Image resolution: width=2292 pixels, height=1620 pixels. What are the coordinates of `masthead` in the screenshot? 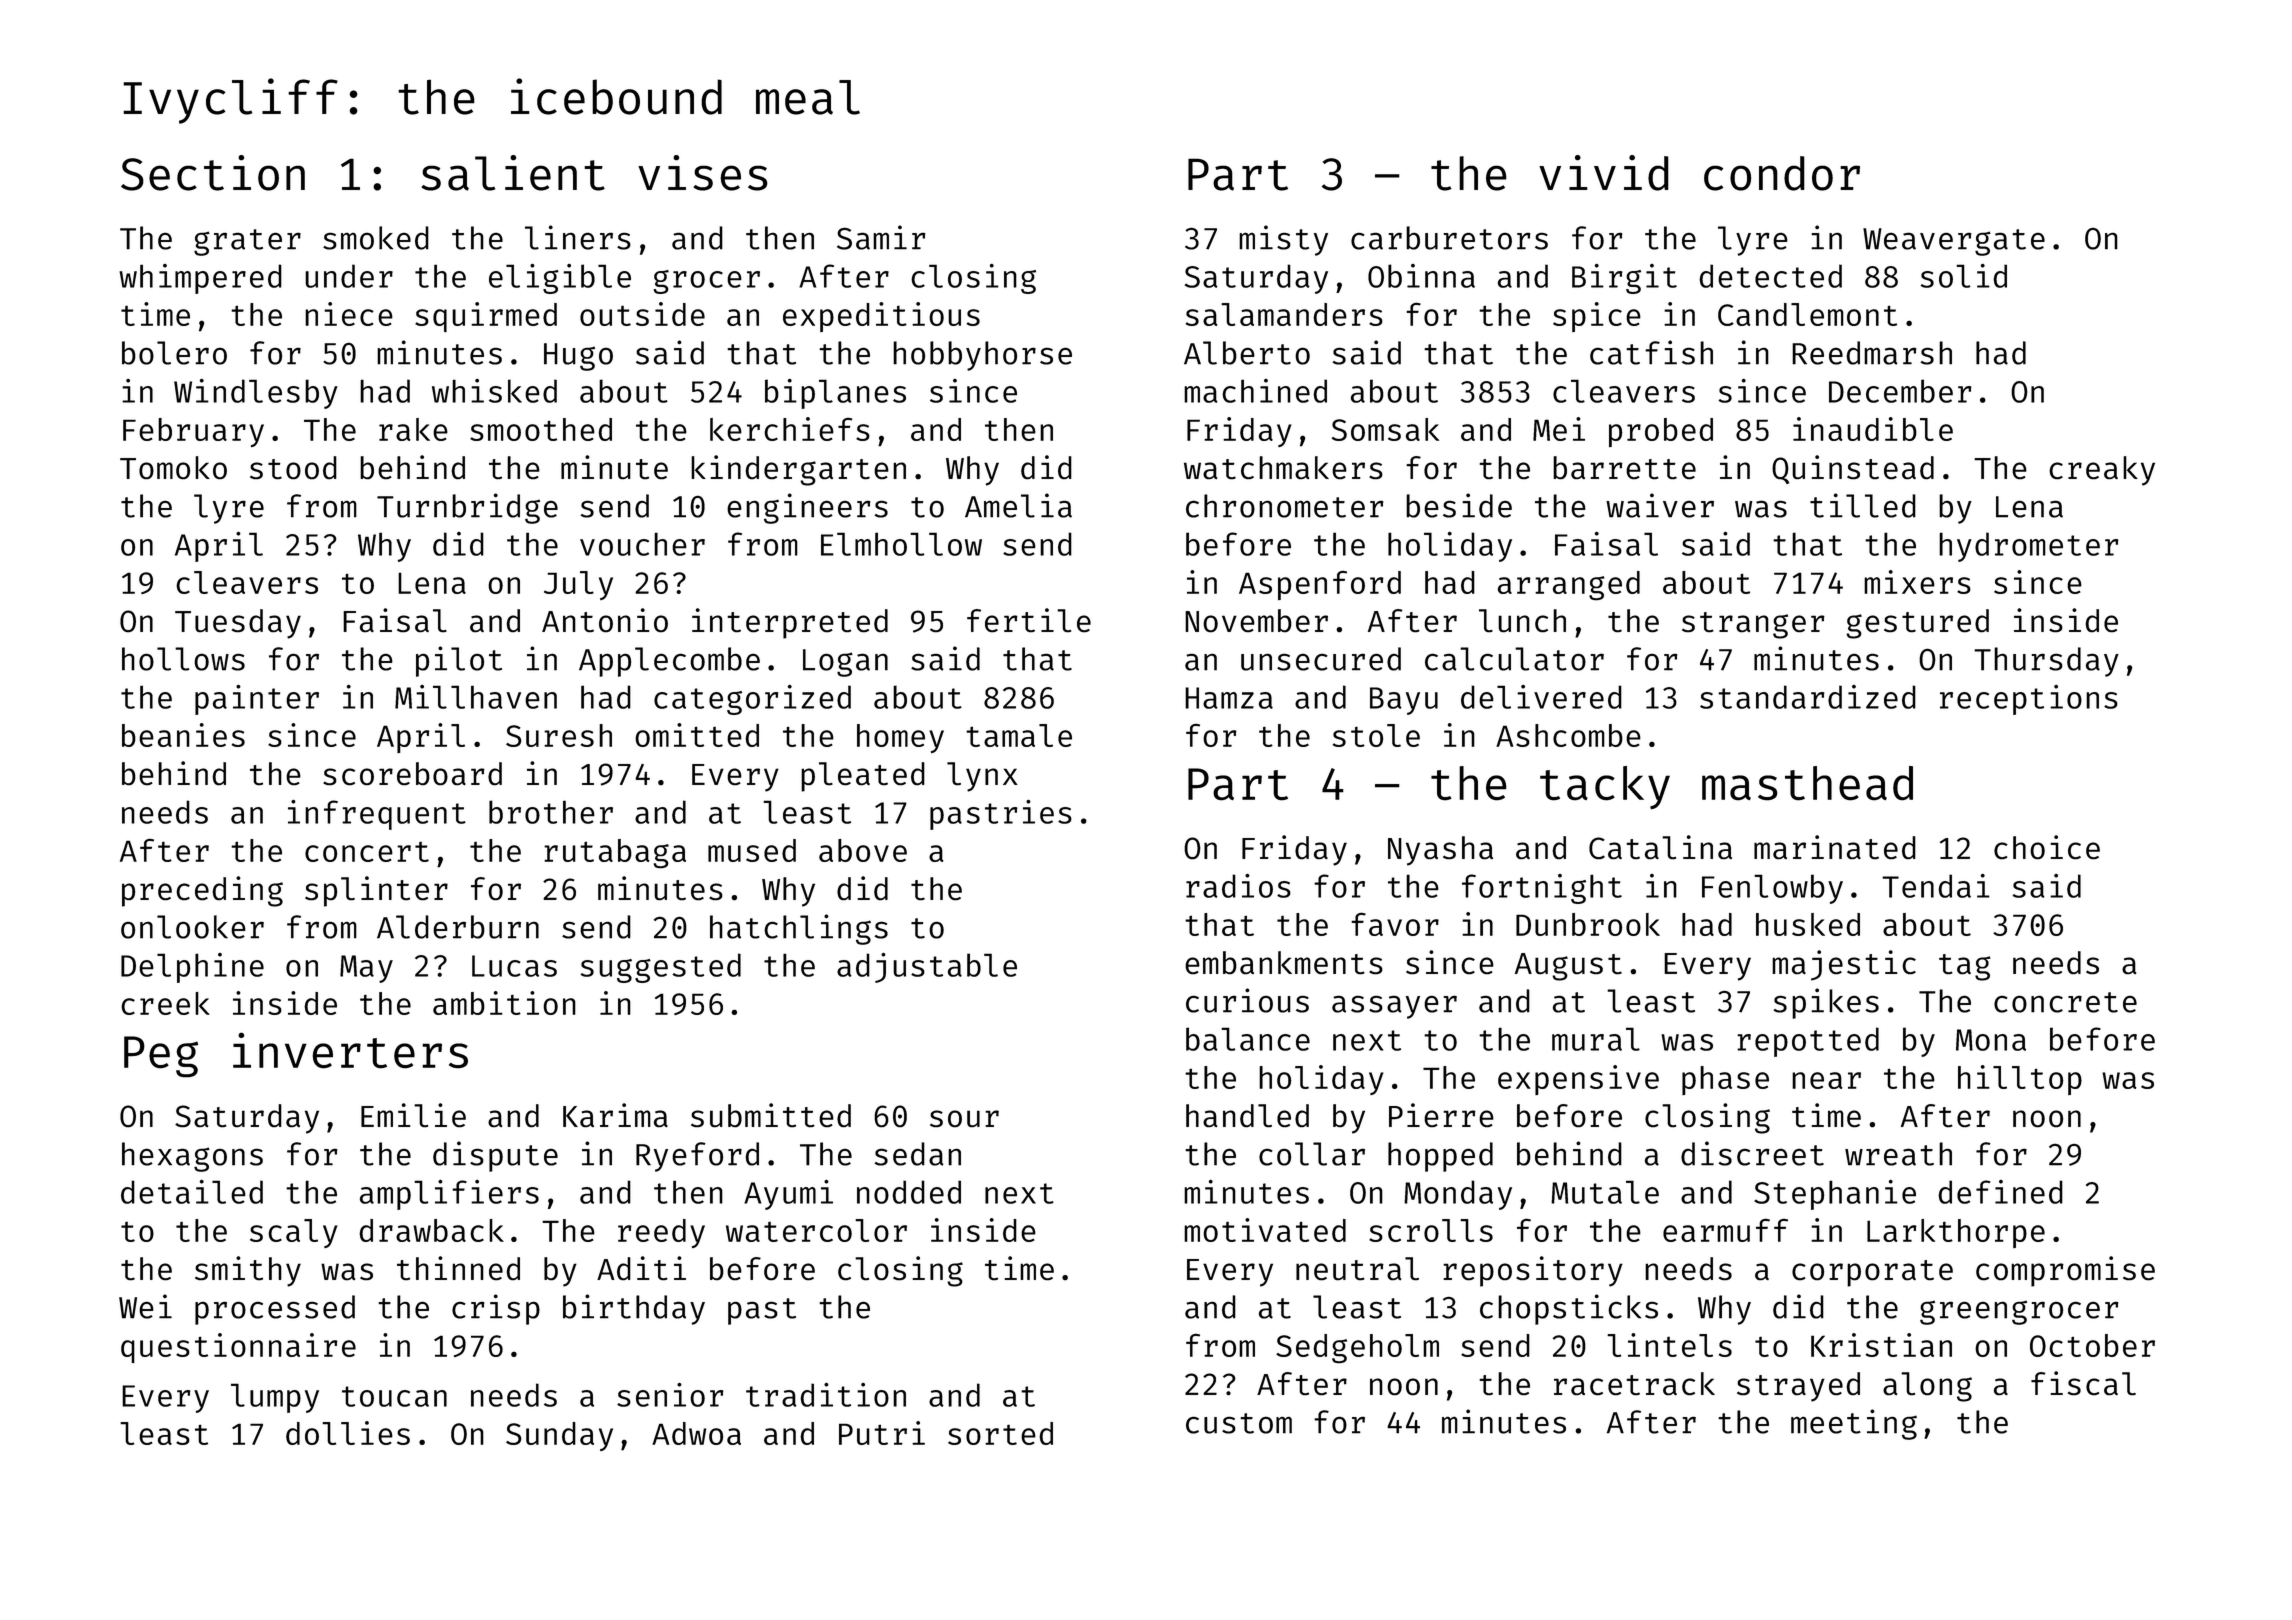 It's located at (1807, 783).
